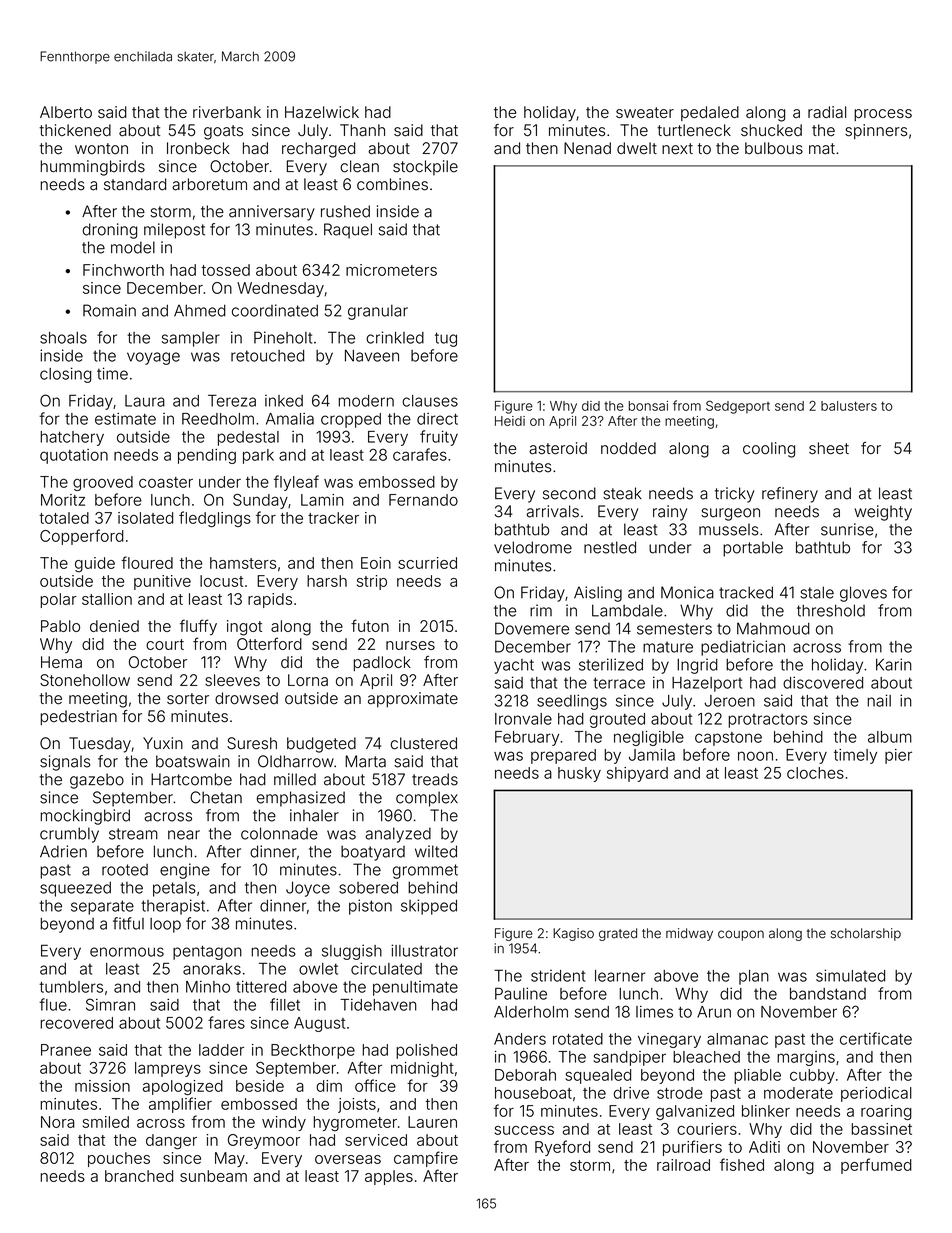 Image resolution: width=952 pixels, height=1233 pixels. I want to click on Nenad, so click(587, 148).
